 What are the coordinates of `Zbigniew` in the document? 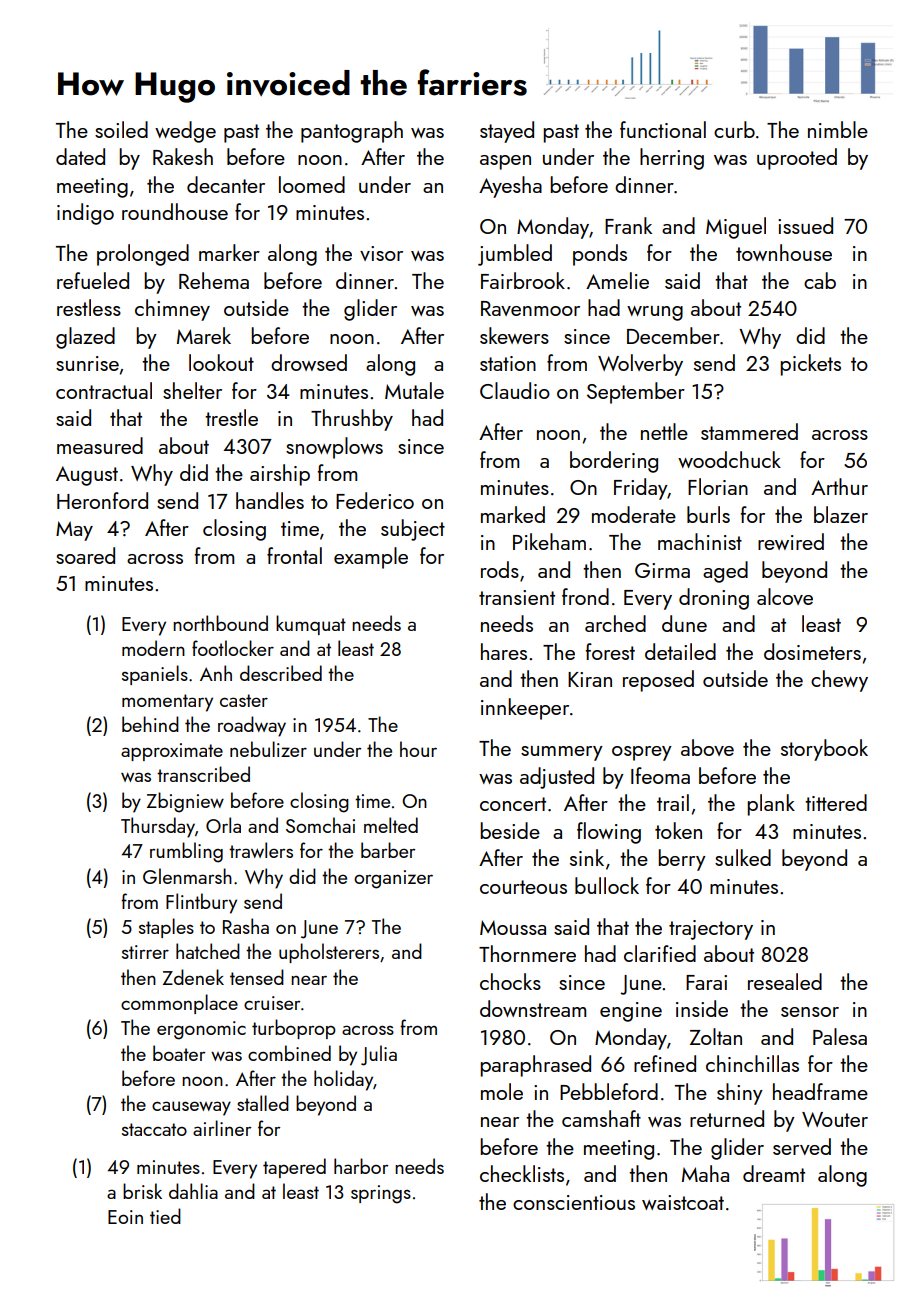 It's located at (185, 802).
